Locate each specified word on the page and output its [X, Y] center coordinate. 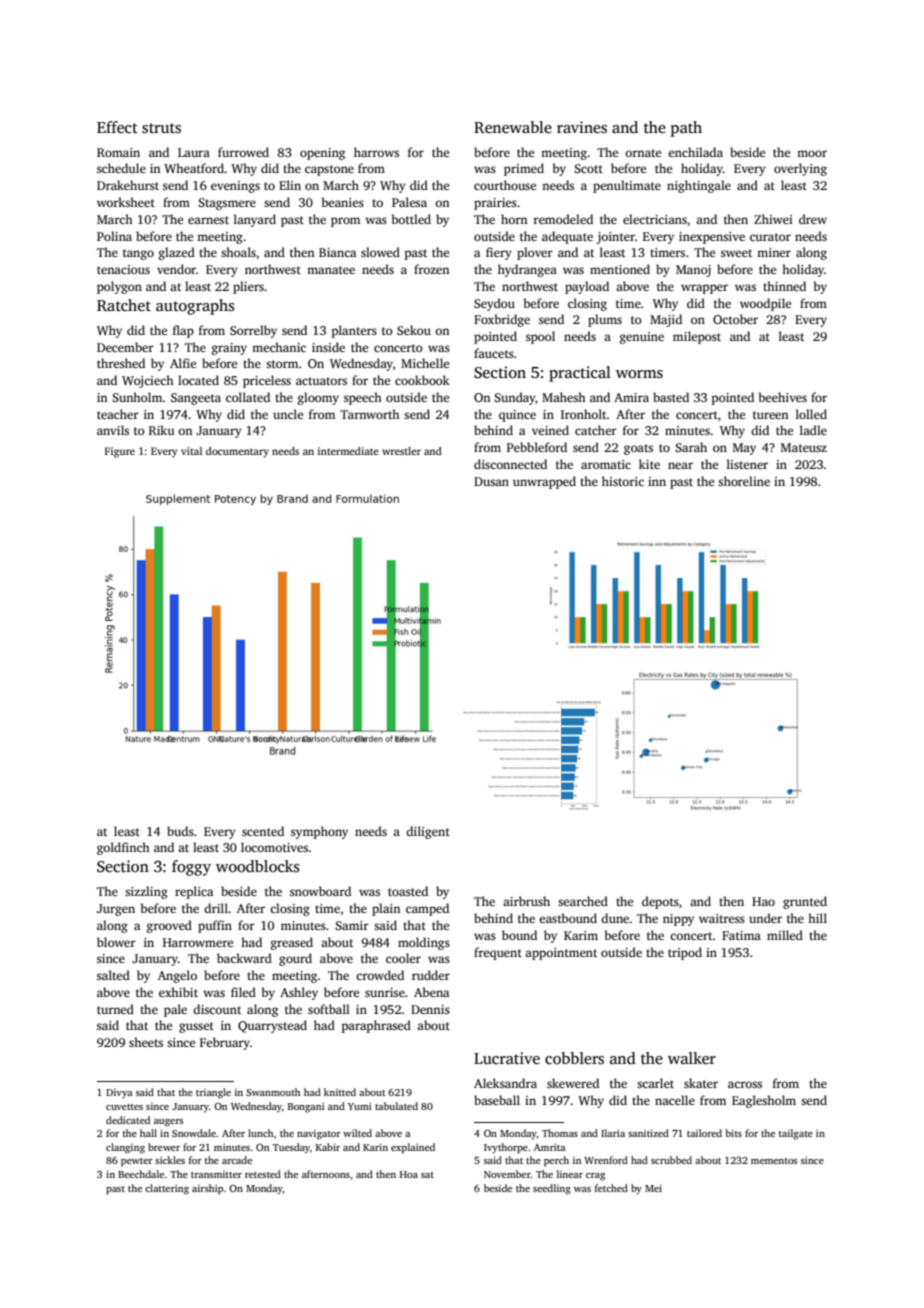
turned [115, 1009]
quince [517, 416]
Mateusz [804, 447]
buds [180, 831]
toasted [408, 891]
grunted [805, 902]
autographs [195, 307]
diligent [428, 832]
